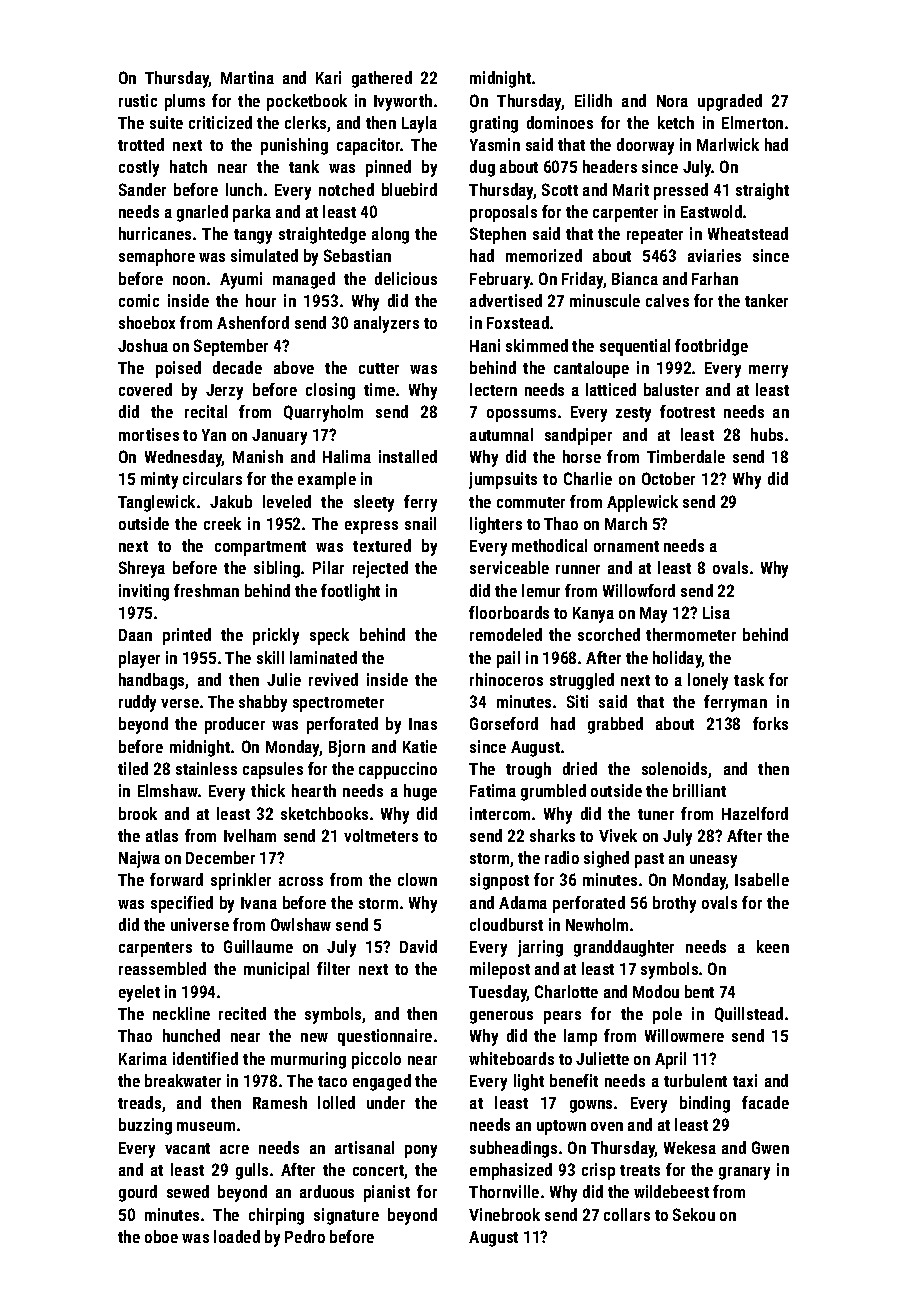 This screenshot has height=1316, width=908. What do you see at coordinates (627, 1214) in the screenshot?
I see `collars` at bounding box center [627, 1214].
